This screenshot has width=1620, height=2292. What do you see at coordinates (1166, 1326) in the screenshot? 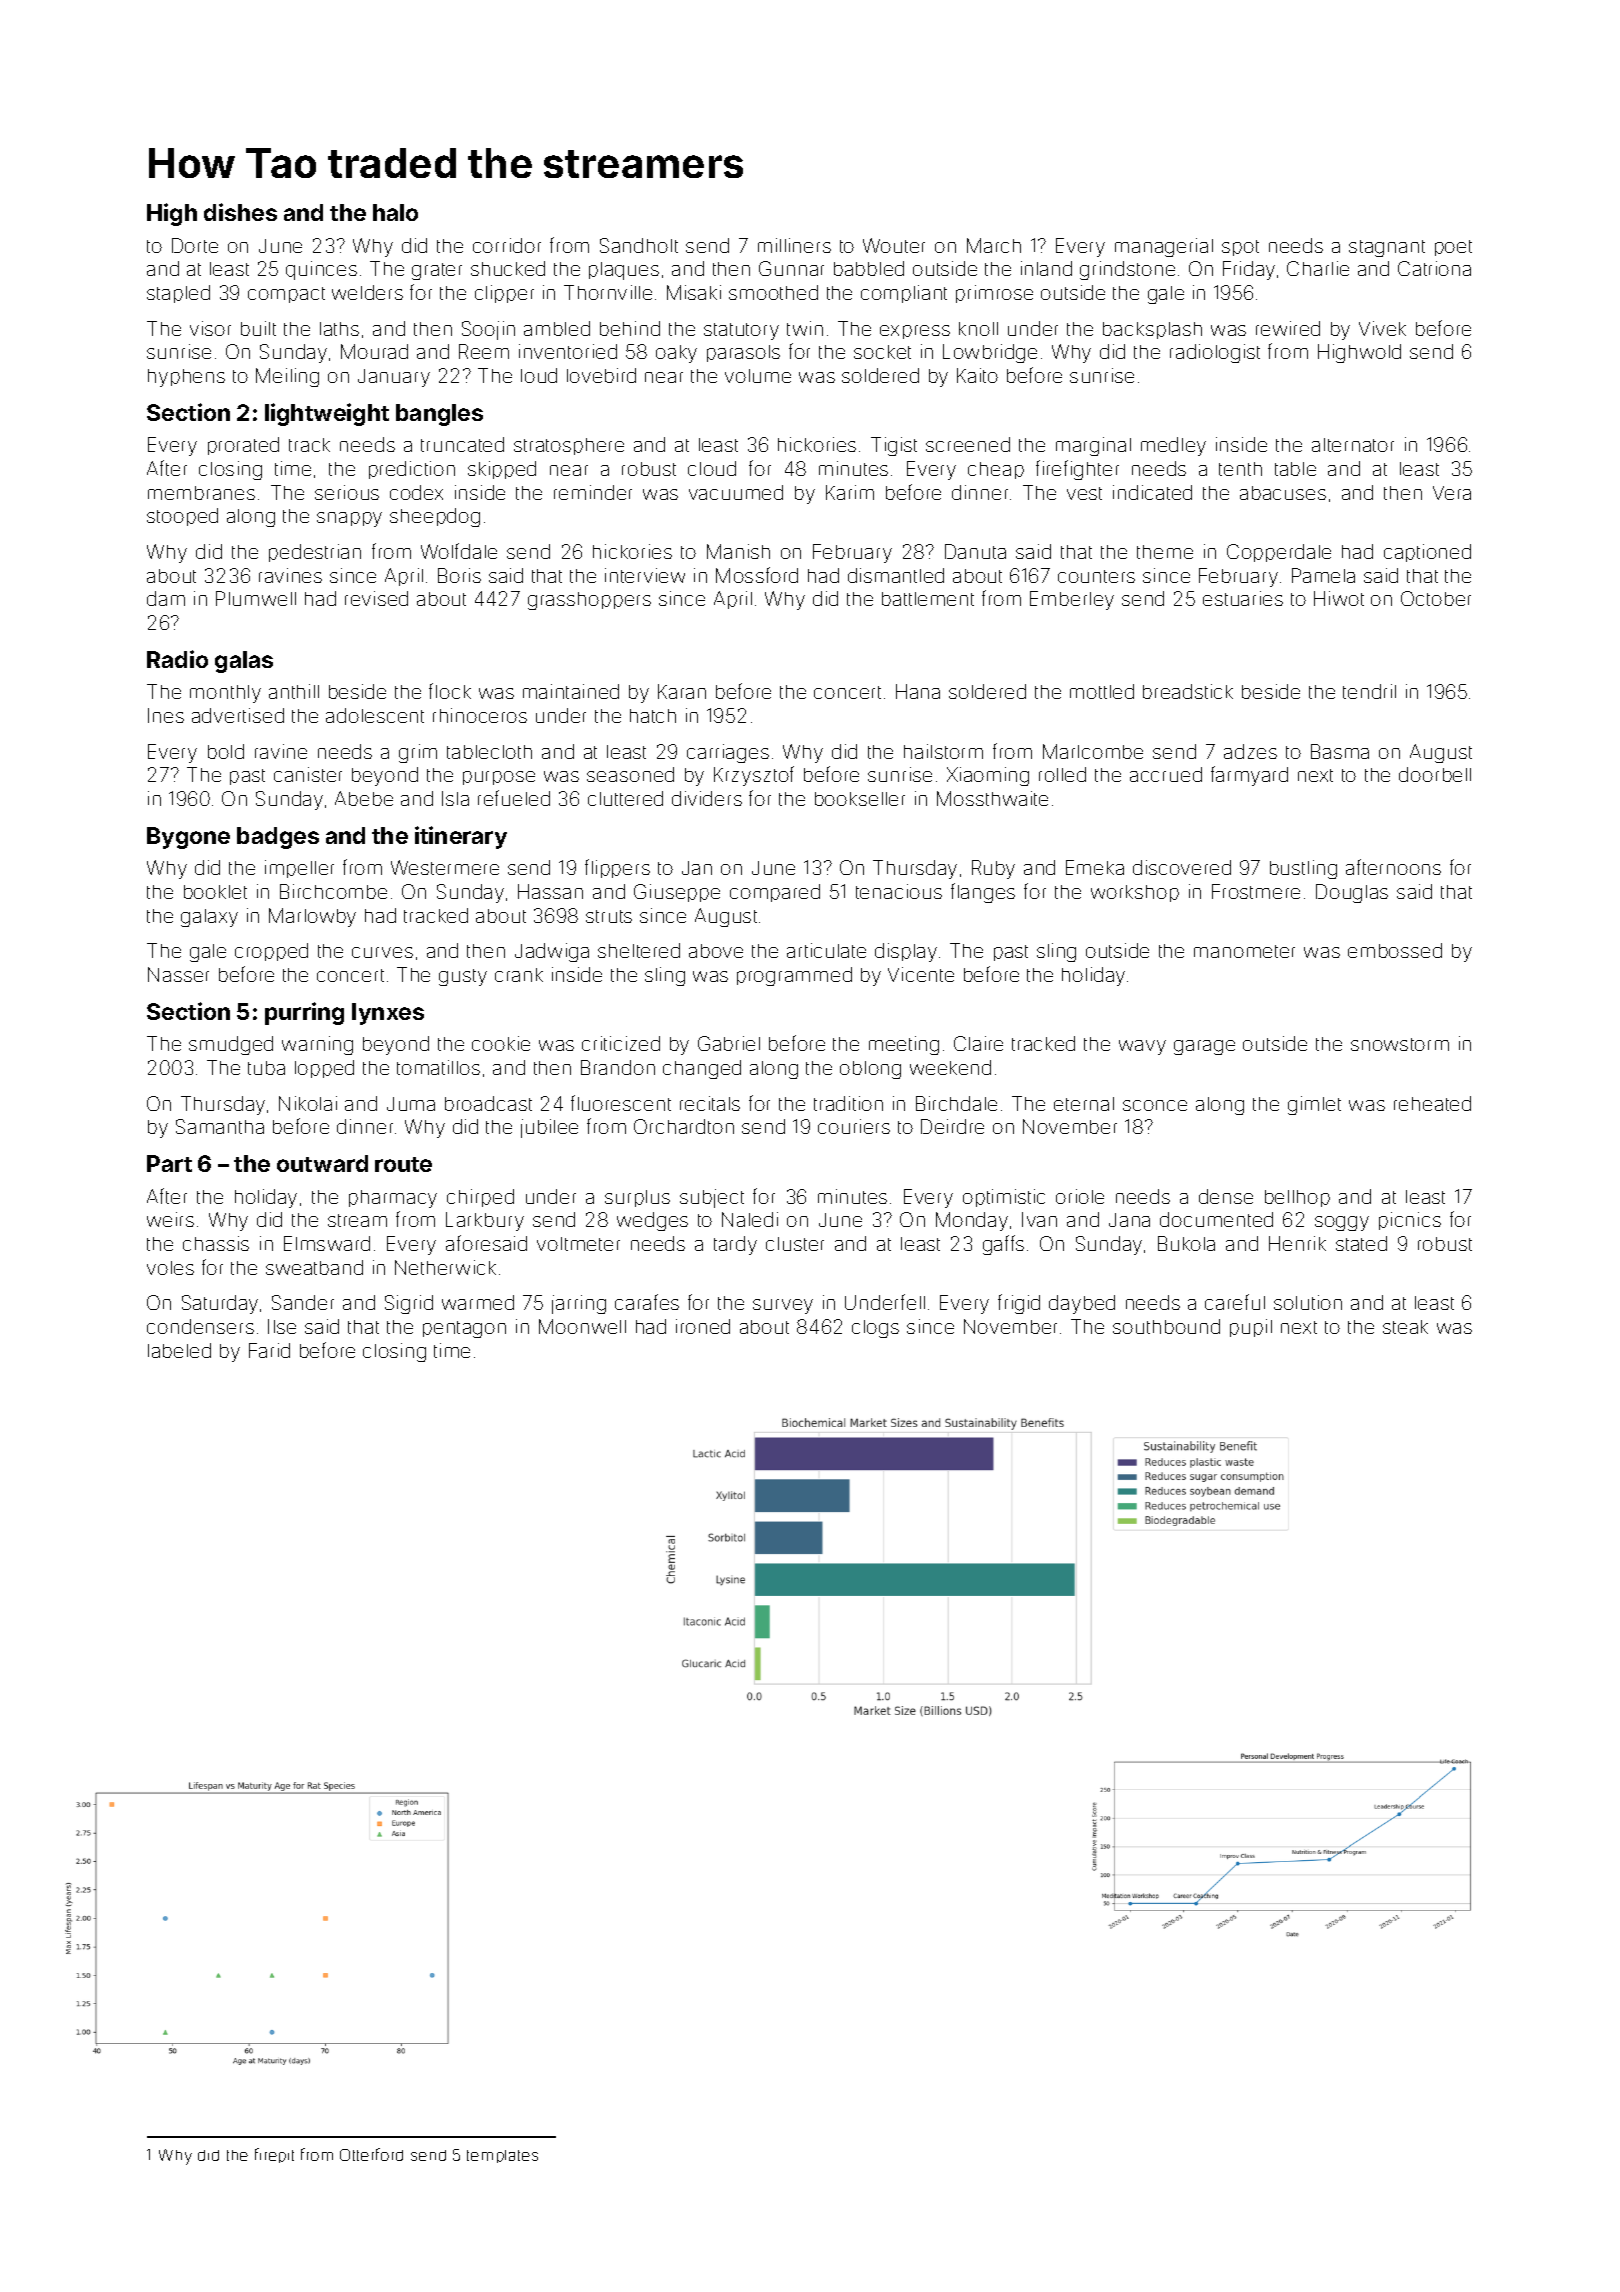
I see `southbound` at bounding box center [1166, 1326].
